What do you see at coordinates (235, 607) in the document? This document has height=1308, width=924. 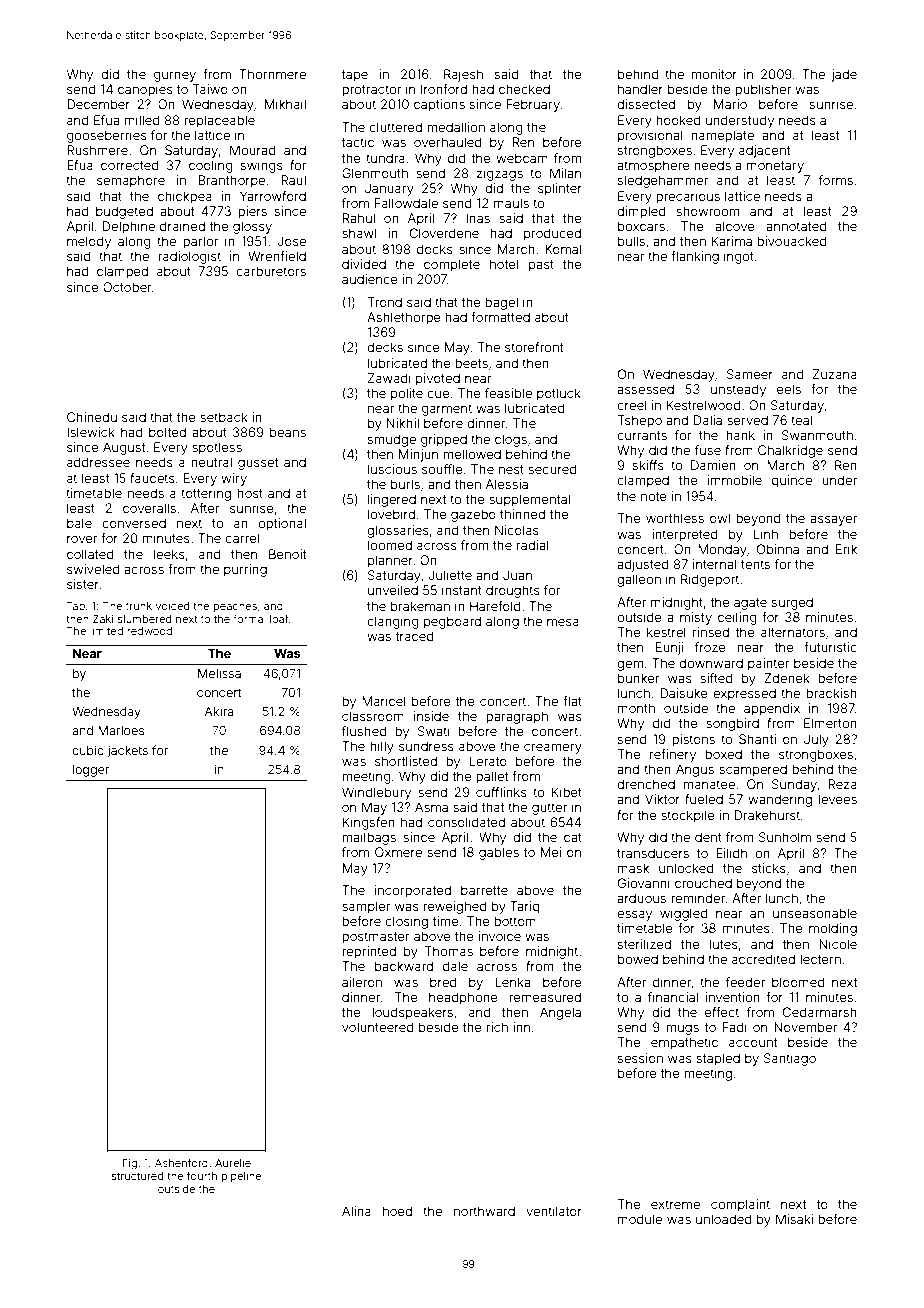 I see `peaches` at bounding box center [235, 607].
